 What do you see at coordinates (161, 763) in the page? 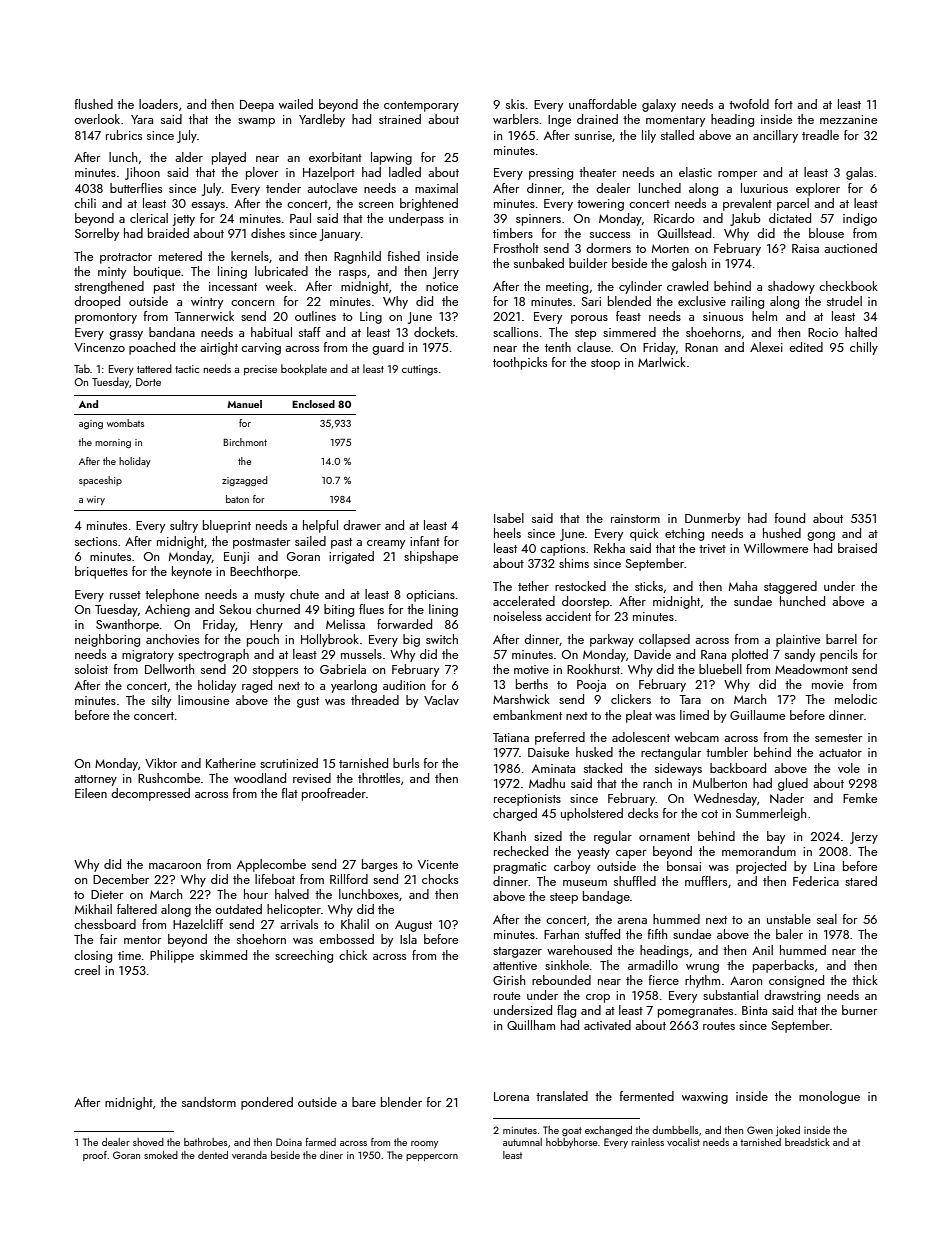
I see `Viktor` at bounding box center [161, 763].
